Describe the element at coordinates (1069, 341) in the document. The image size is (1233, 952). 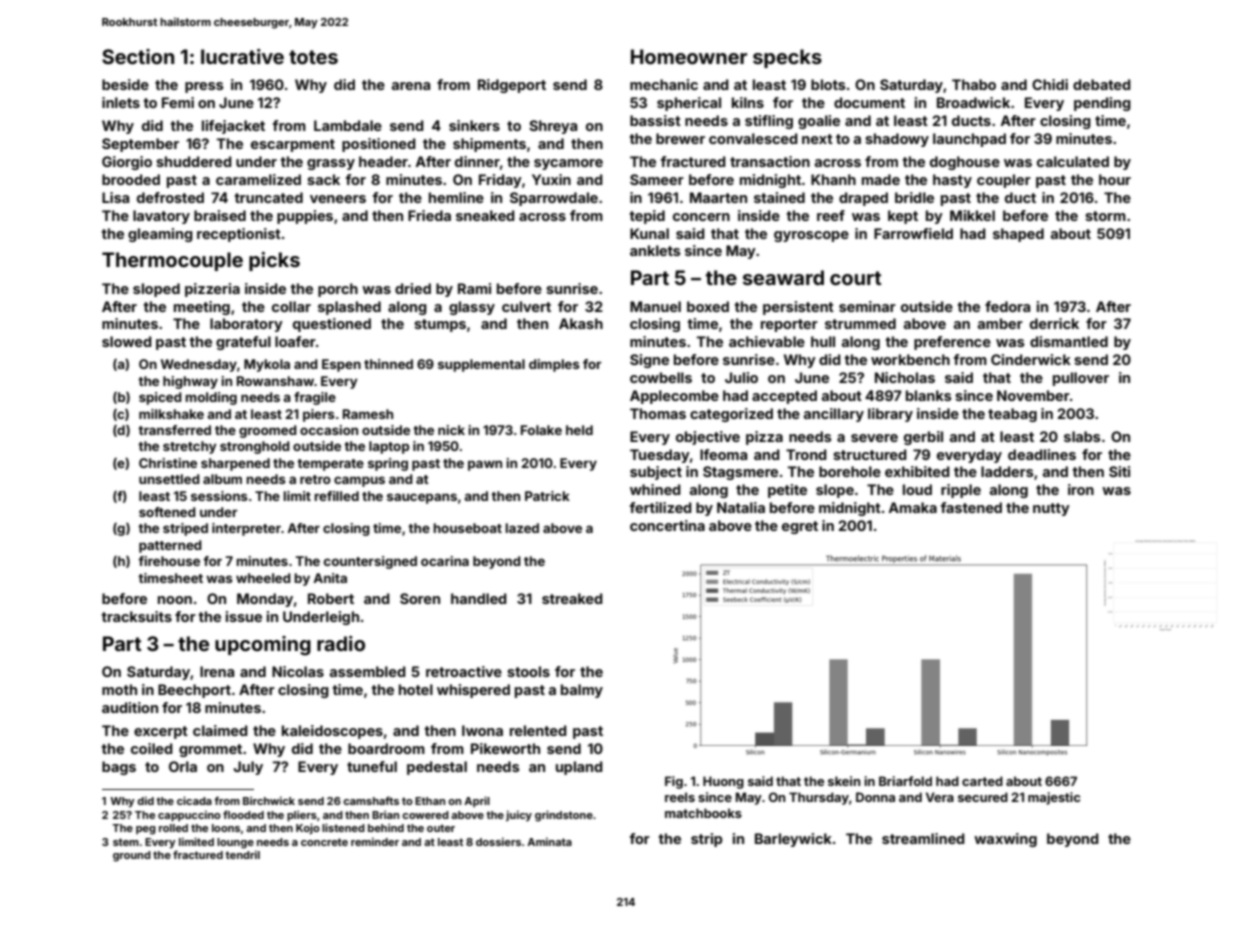
I see `dismantled` at that location.
